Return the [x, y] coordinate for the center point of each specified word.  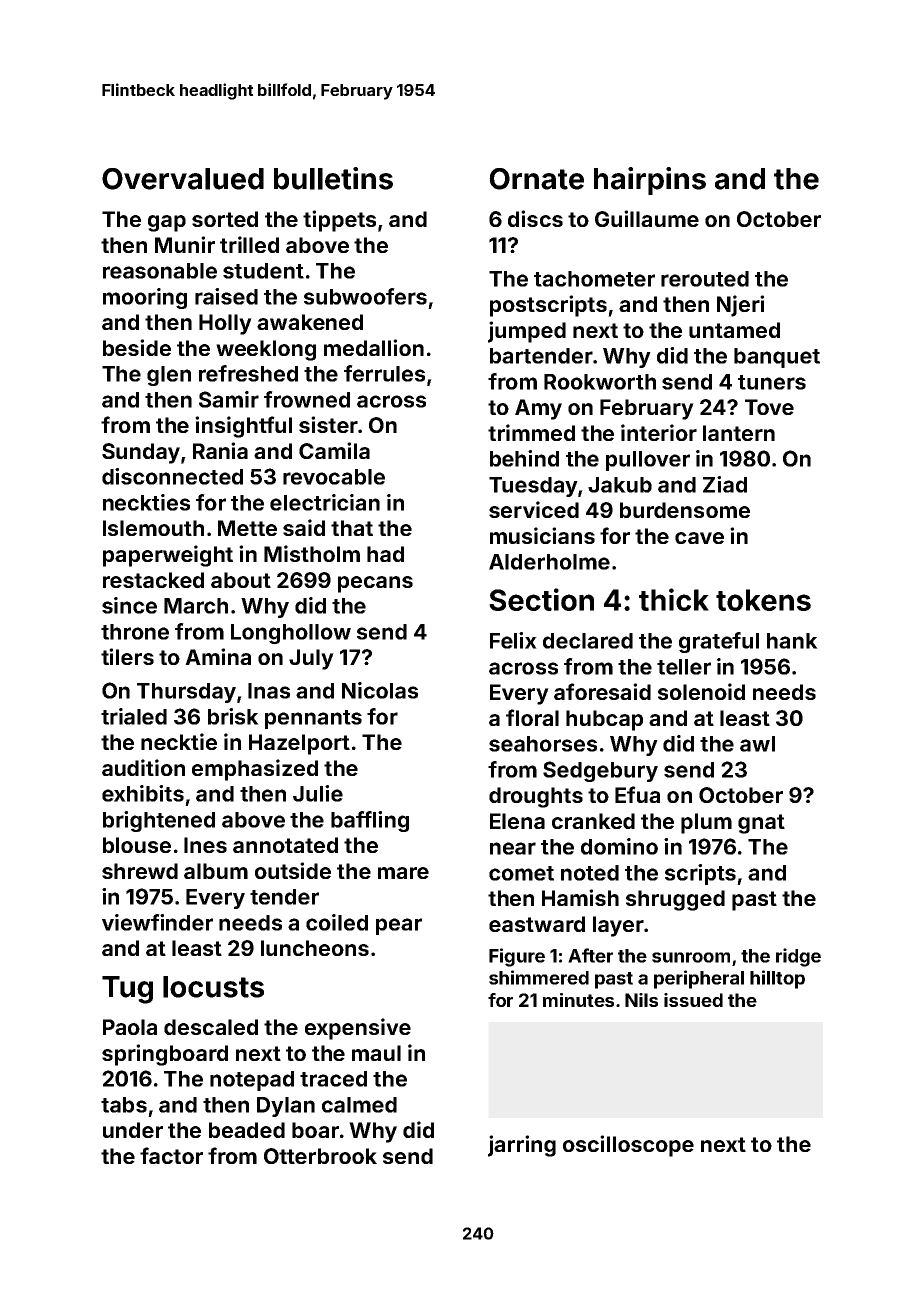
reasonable [160, 271]
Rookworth [600, 382]
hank [792, 641]
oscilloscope [628, 1146]
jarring [522, 1146]
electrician [325, 502]
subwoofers [365, 296]
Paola [130, 1027]
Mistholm [312, 553]
